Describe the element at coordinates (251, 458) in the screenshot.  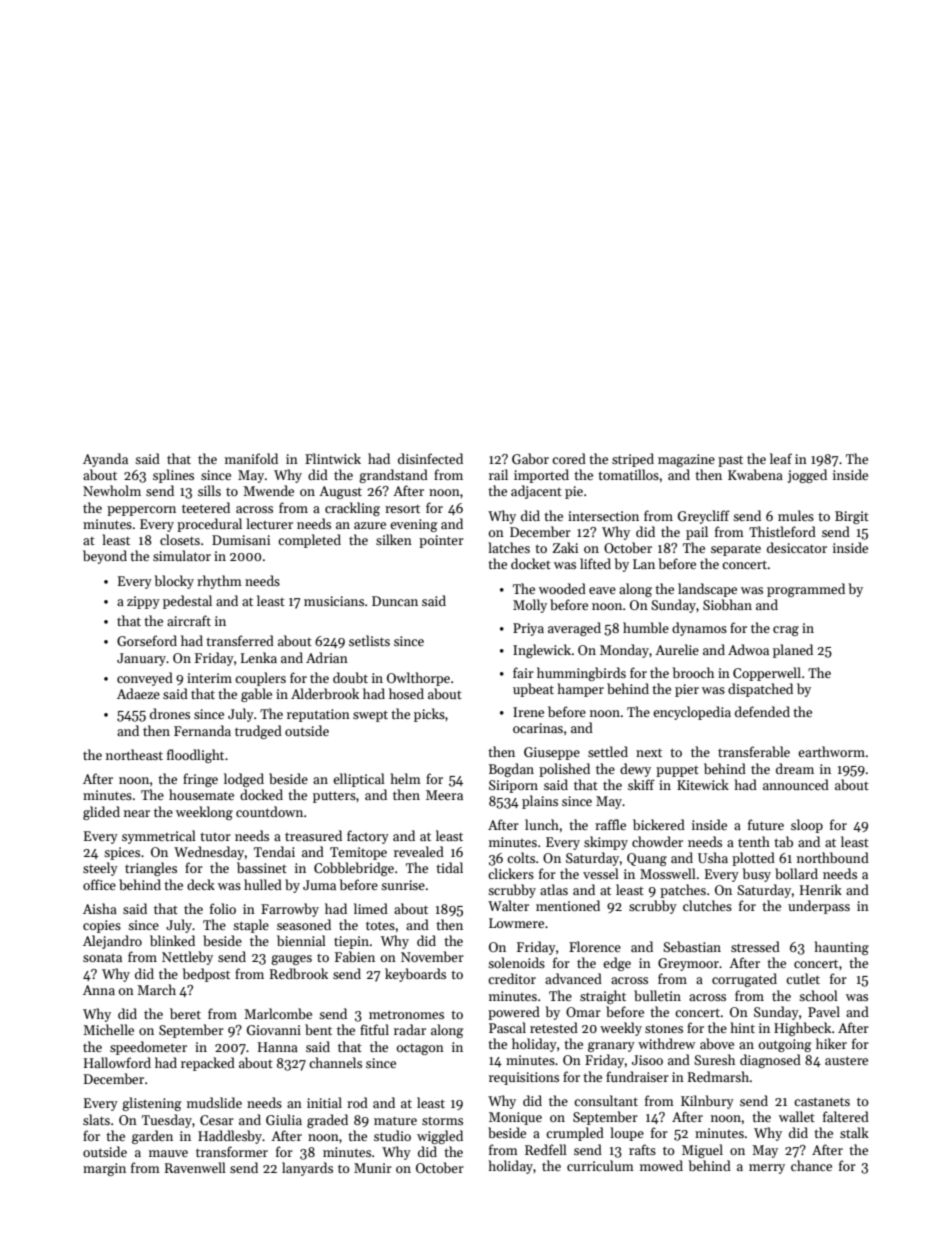
I see `manifold` at that location.
